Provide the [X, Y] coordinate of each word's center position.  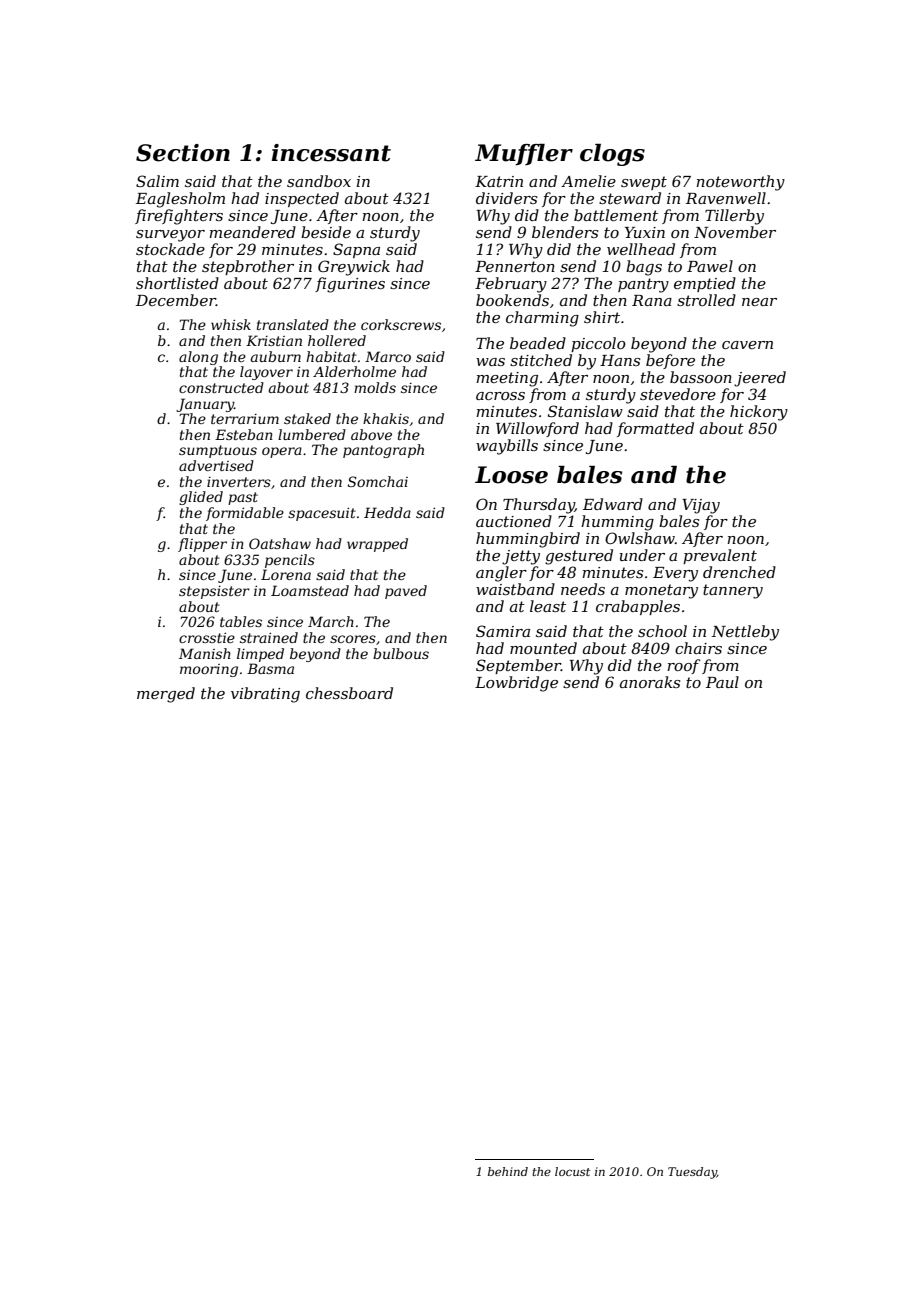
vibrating [265, 695]
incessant [331, 153]
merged [166, 695]
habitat [331, 356]
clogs [612, 155]
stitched [541, 360]
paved [406, 592]
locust [572, 1171]
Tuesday [692, 1173]
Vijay [701, 506]
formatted [655, 429]
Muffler [524, 154]
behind [508, 1171]
